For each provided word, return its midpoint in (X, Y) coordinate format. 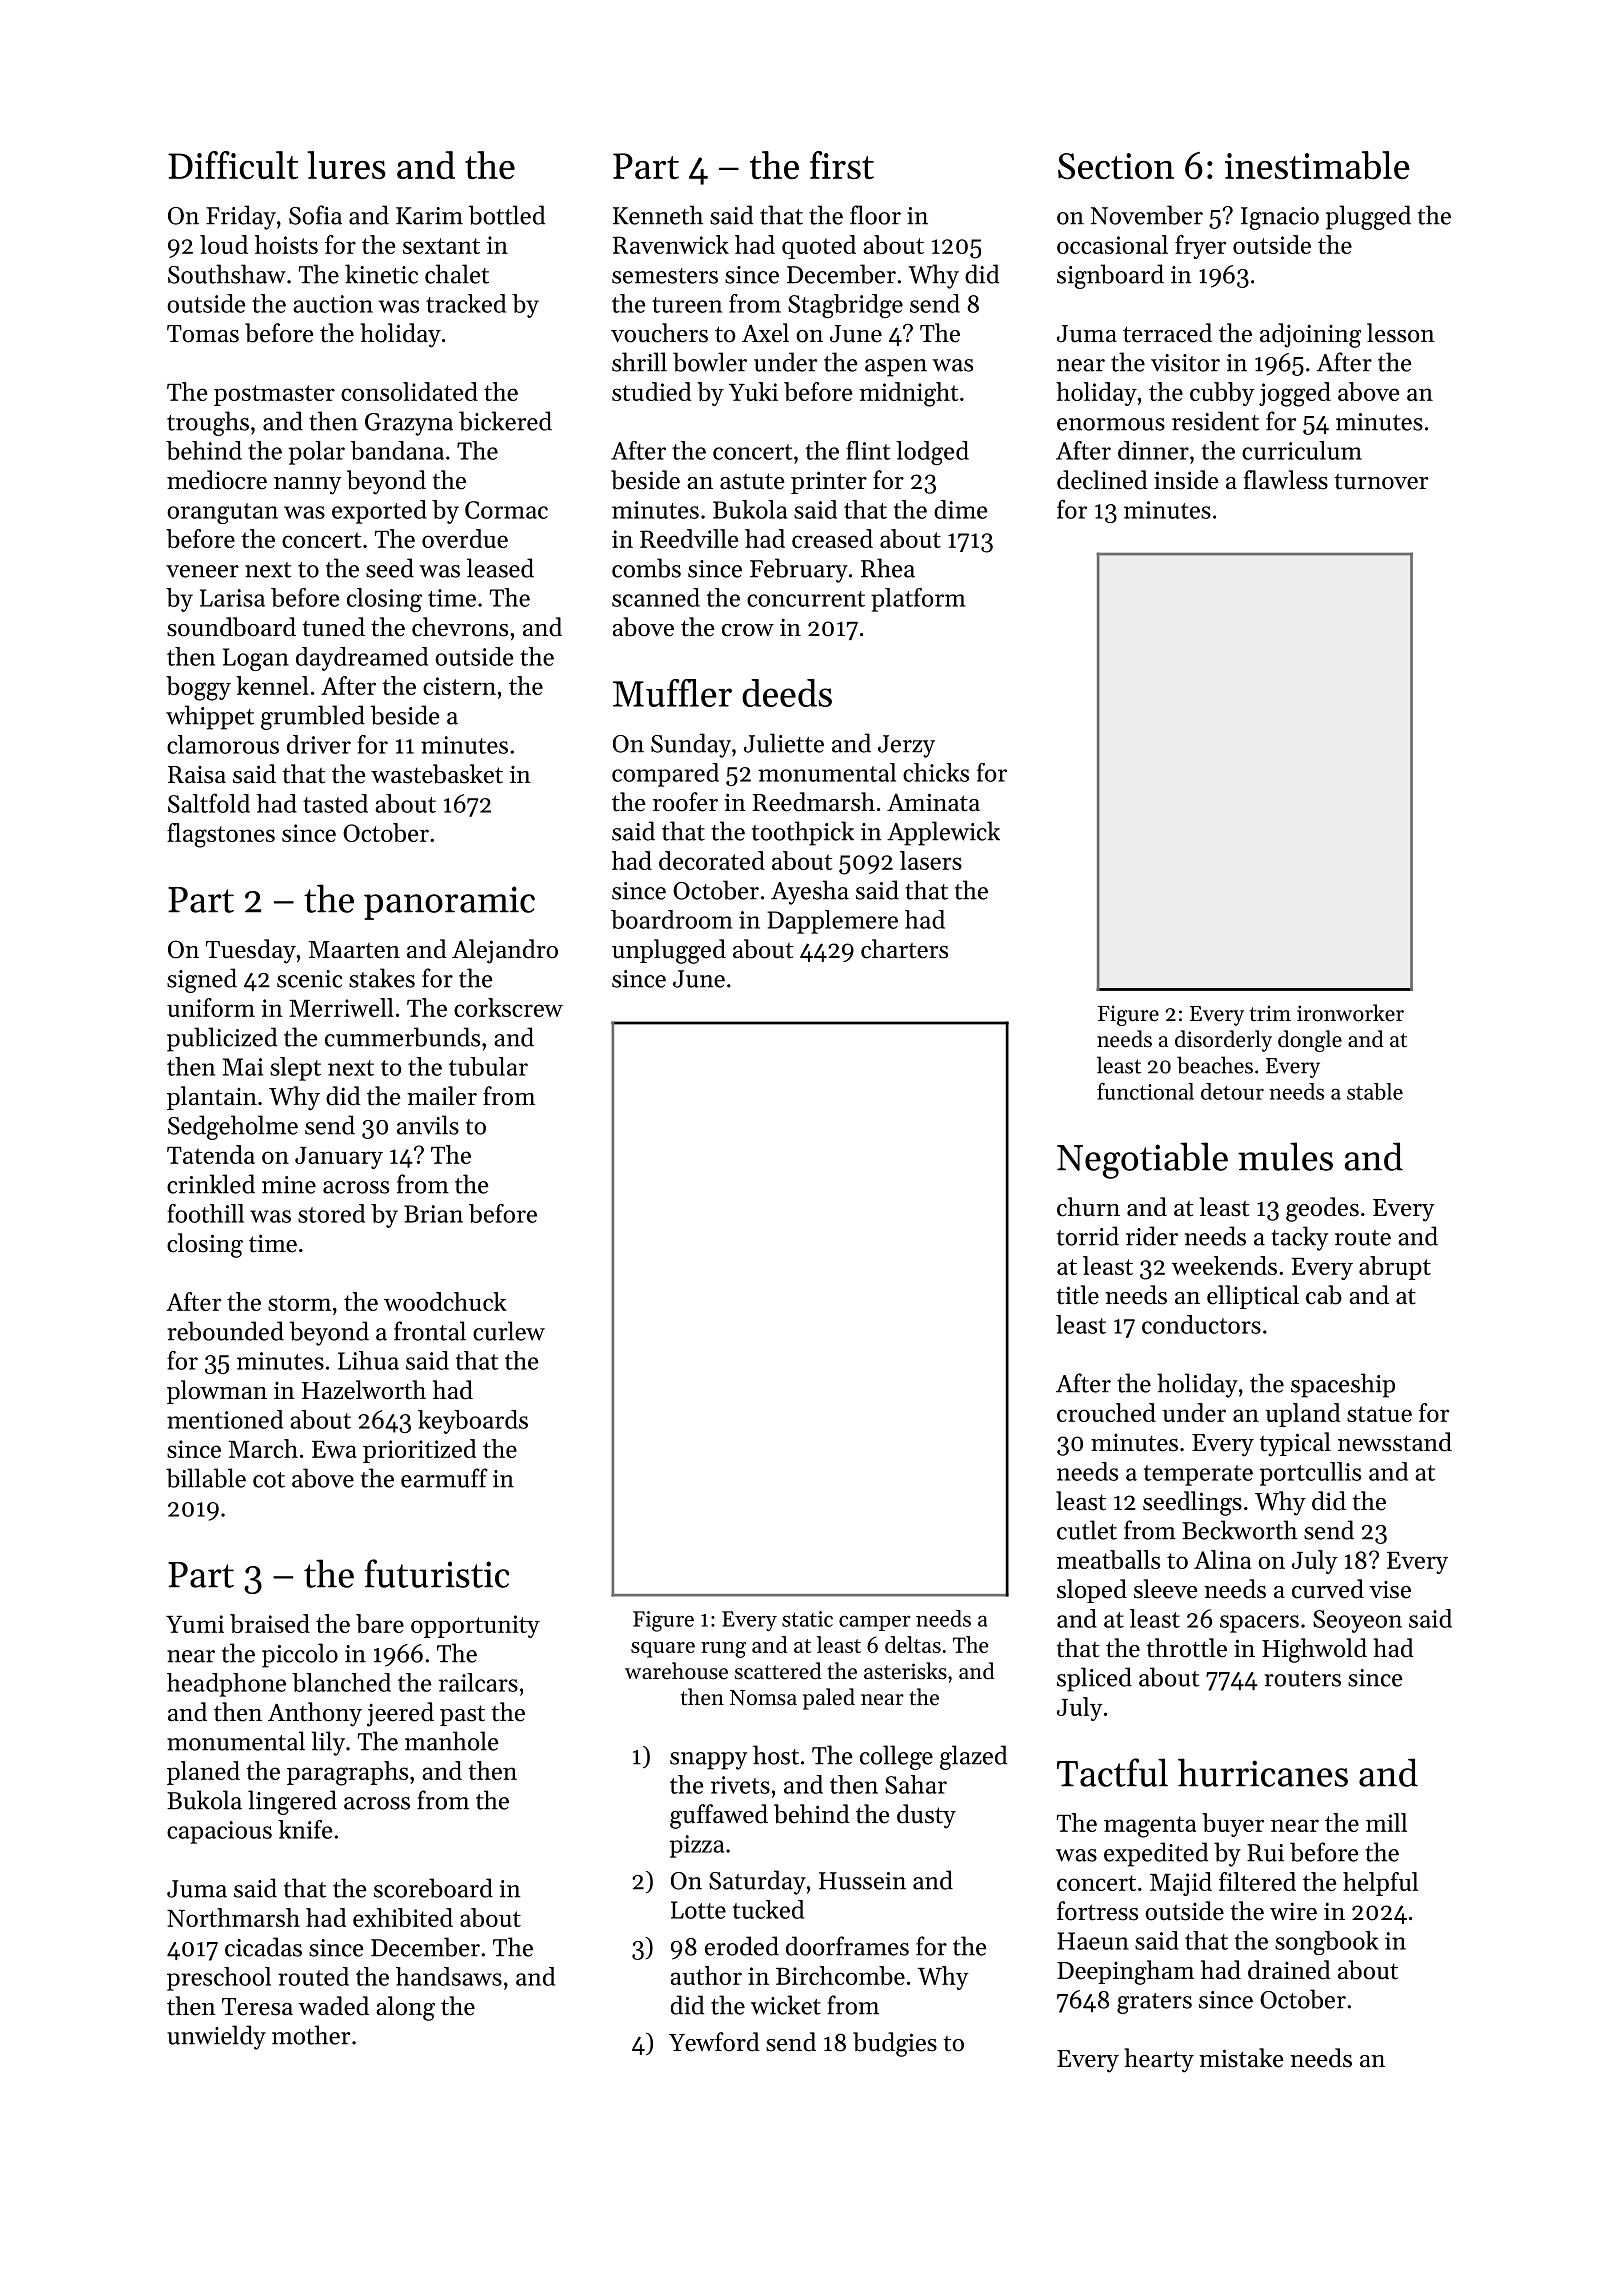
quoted (819, 247)
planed (203, 1773)
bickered (505, 421)
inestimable (1317, 165)
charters (904, 949)
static (807, 1619)
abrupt (1395, 1268)
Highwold (1314, 1650)
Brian (433, 1214)
